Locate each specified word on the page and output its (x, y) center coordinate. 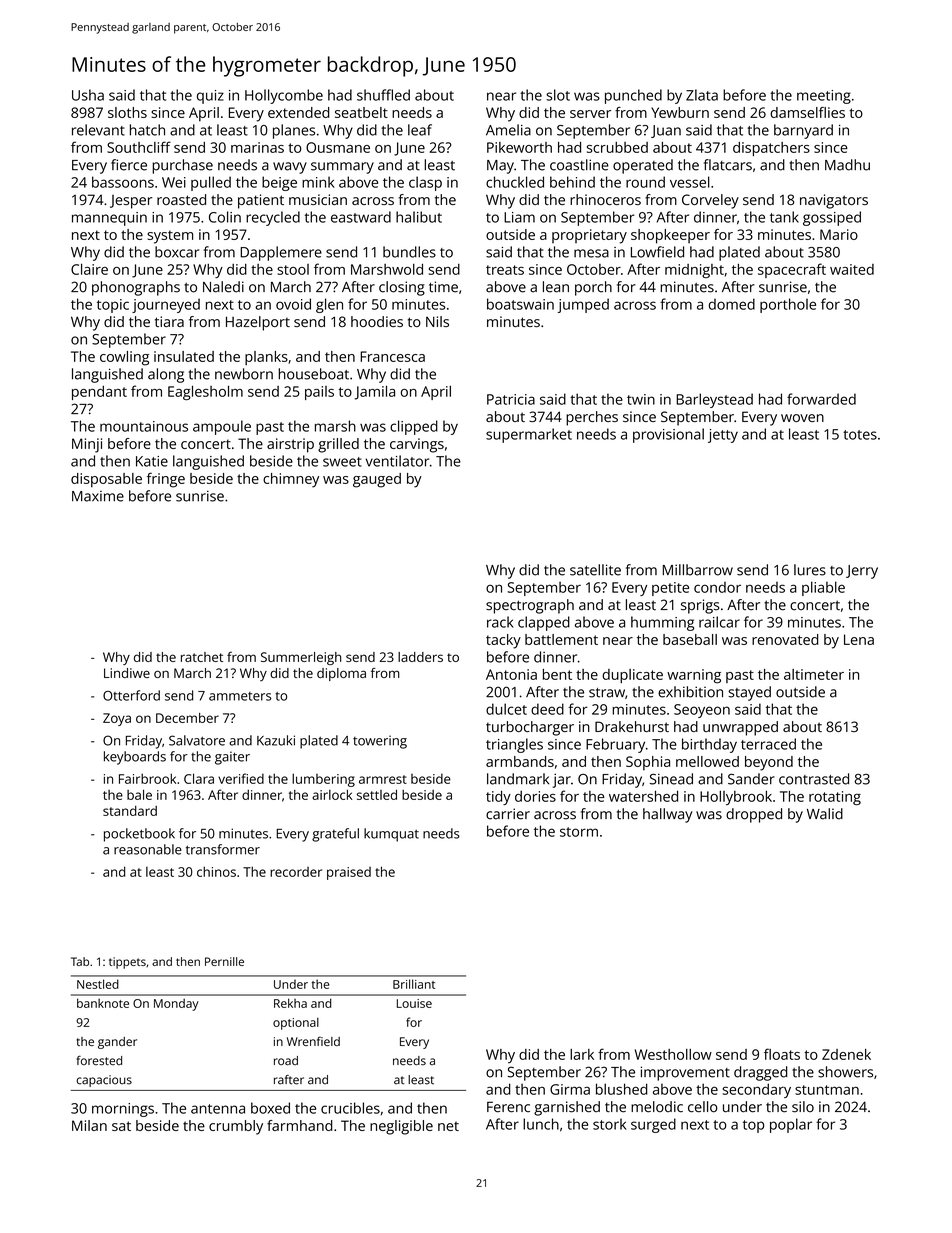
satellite (595, 570)
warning (694, 676)
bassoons (123, 182)
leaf (420, 130)
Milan (89, 1125)
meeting (824, 97)
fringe (166, 480)
